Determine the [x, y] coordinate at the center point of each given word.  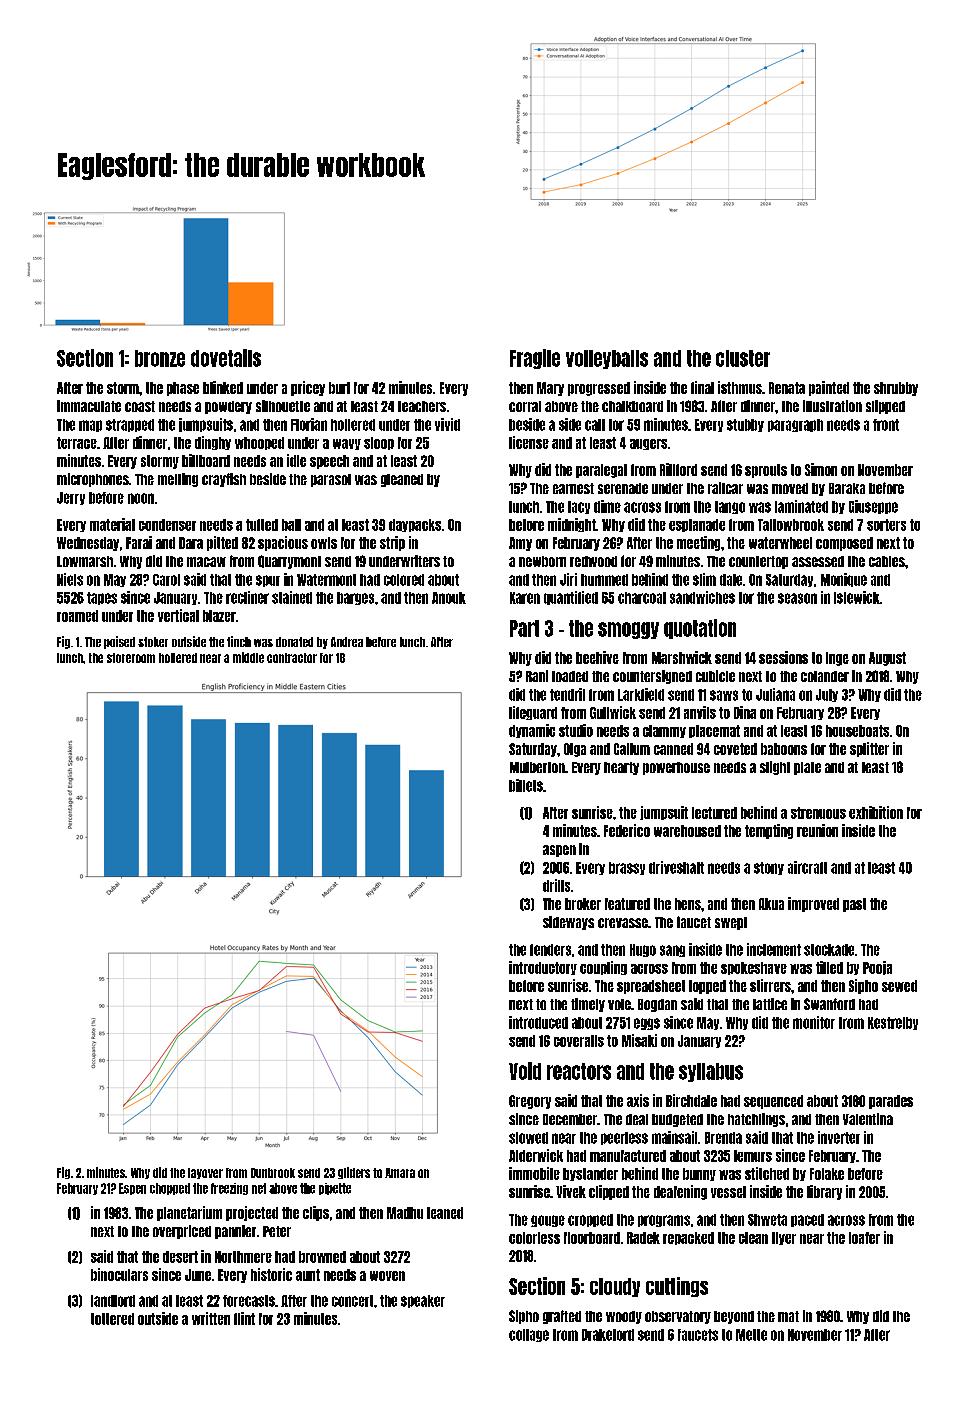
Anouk [449, 598]
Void [525, 1071]
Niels [70, 579]
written [211, 1318]
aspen [559, 851]
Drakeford [608, 1335]
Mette [751, 1335]
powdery [228, 407]
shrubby [896, 389]
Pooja [877, 968]
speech [329, 462]
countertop [758, 562]
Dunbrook [273, 1173]
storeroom [131, 658]
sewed [899, 986]
